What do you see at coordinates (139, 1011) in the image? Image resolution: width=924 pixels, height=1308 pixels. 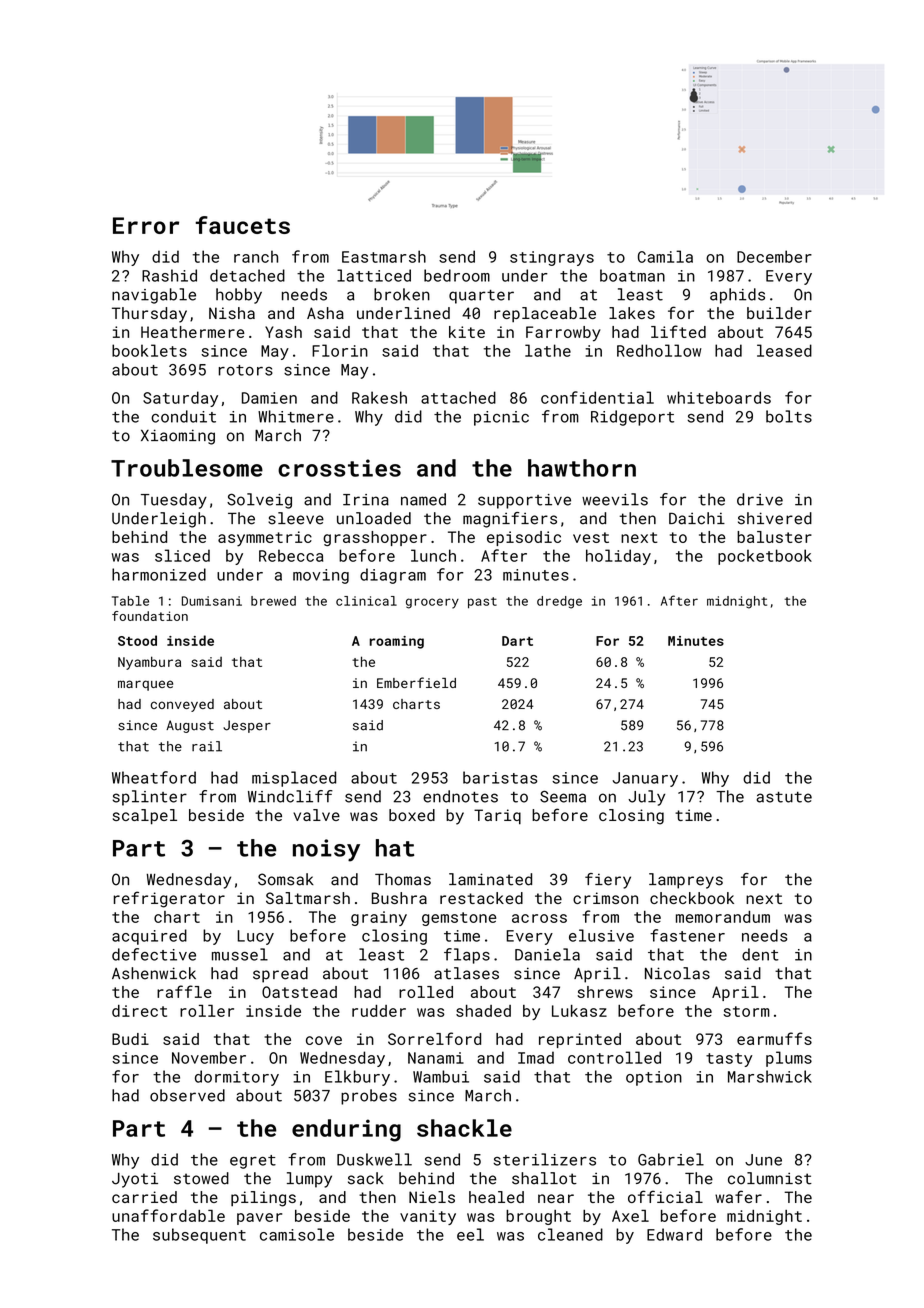 I see `direct` at bounding box center [139, 1011].
